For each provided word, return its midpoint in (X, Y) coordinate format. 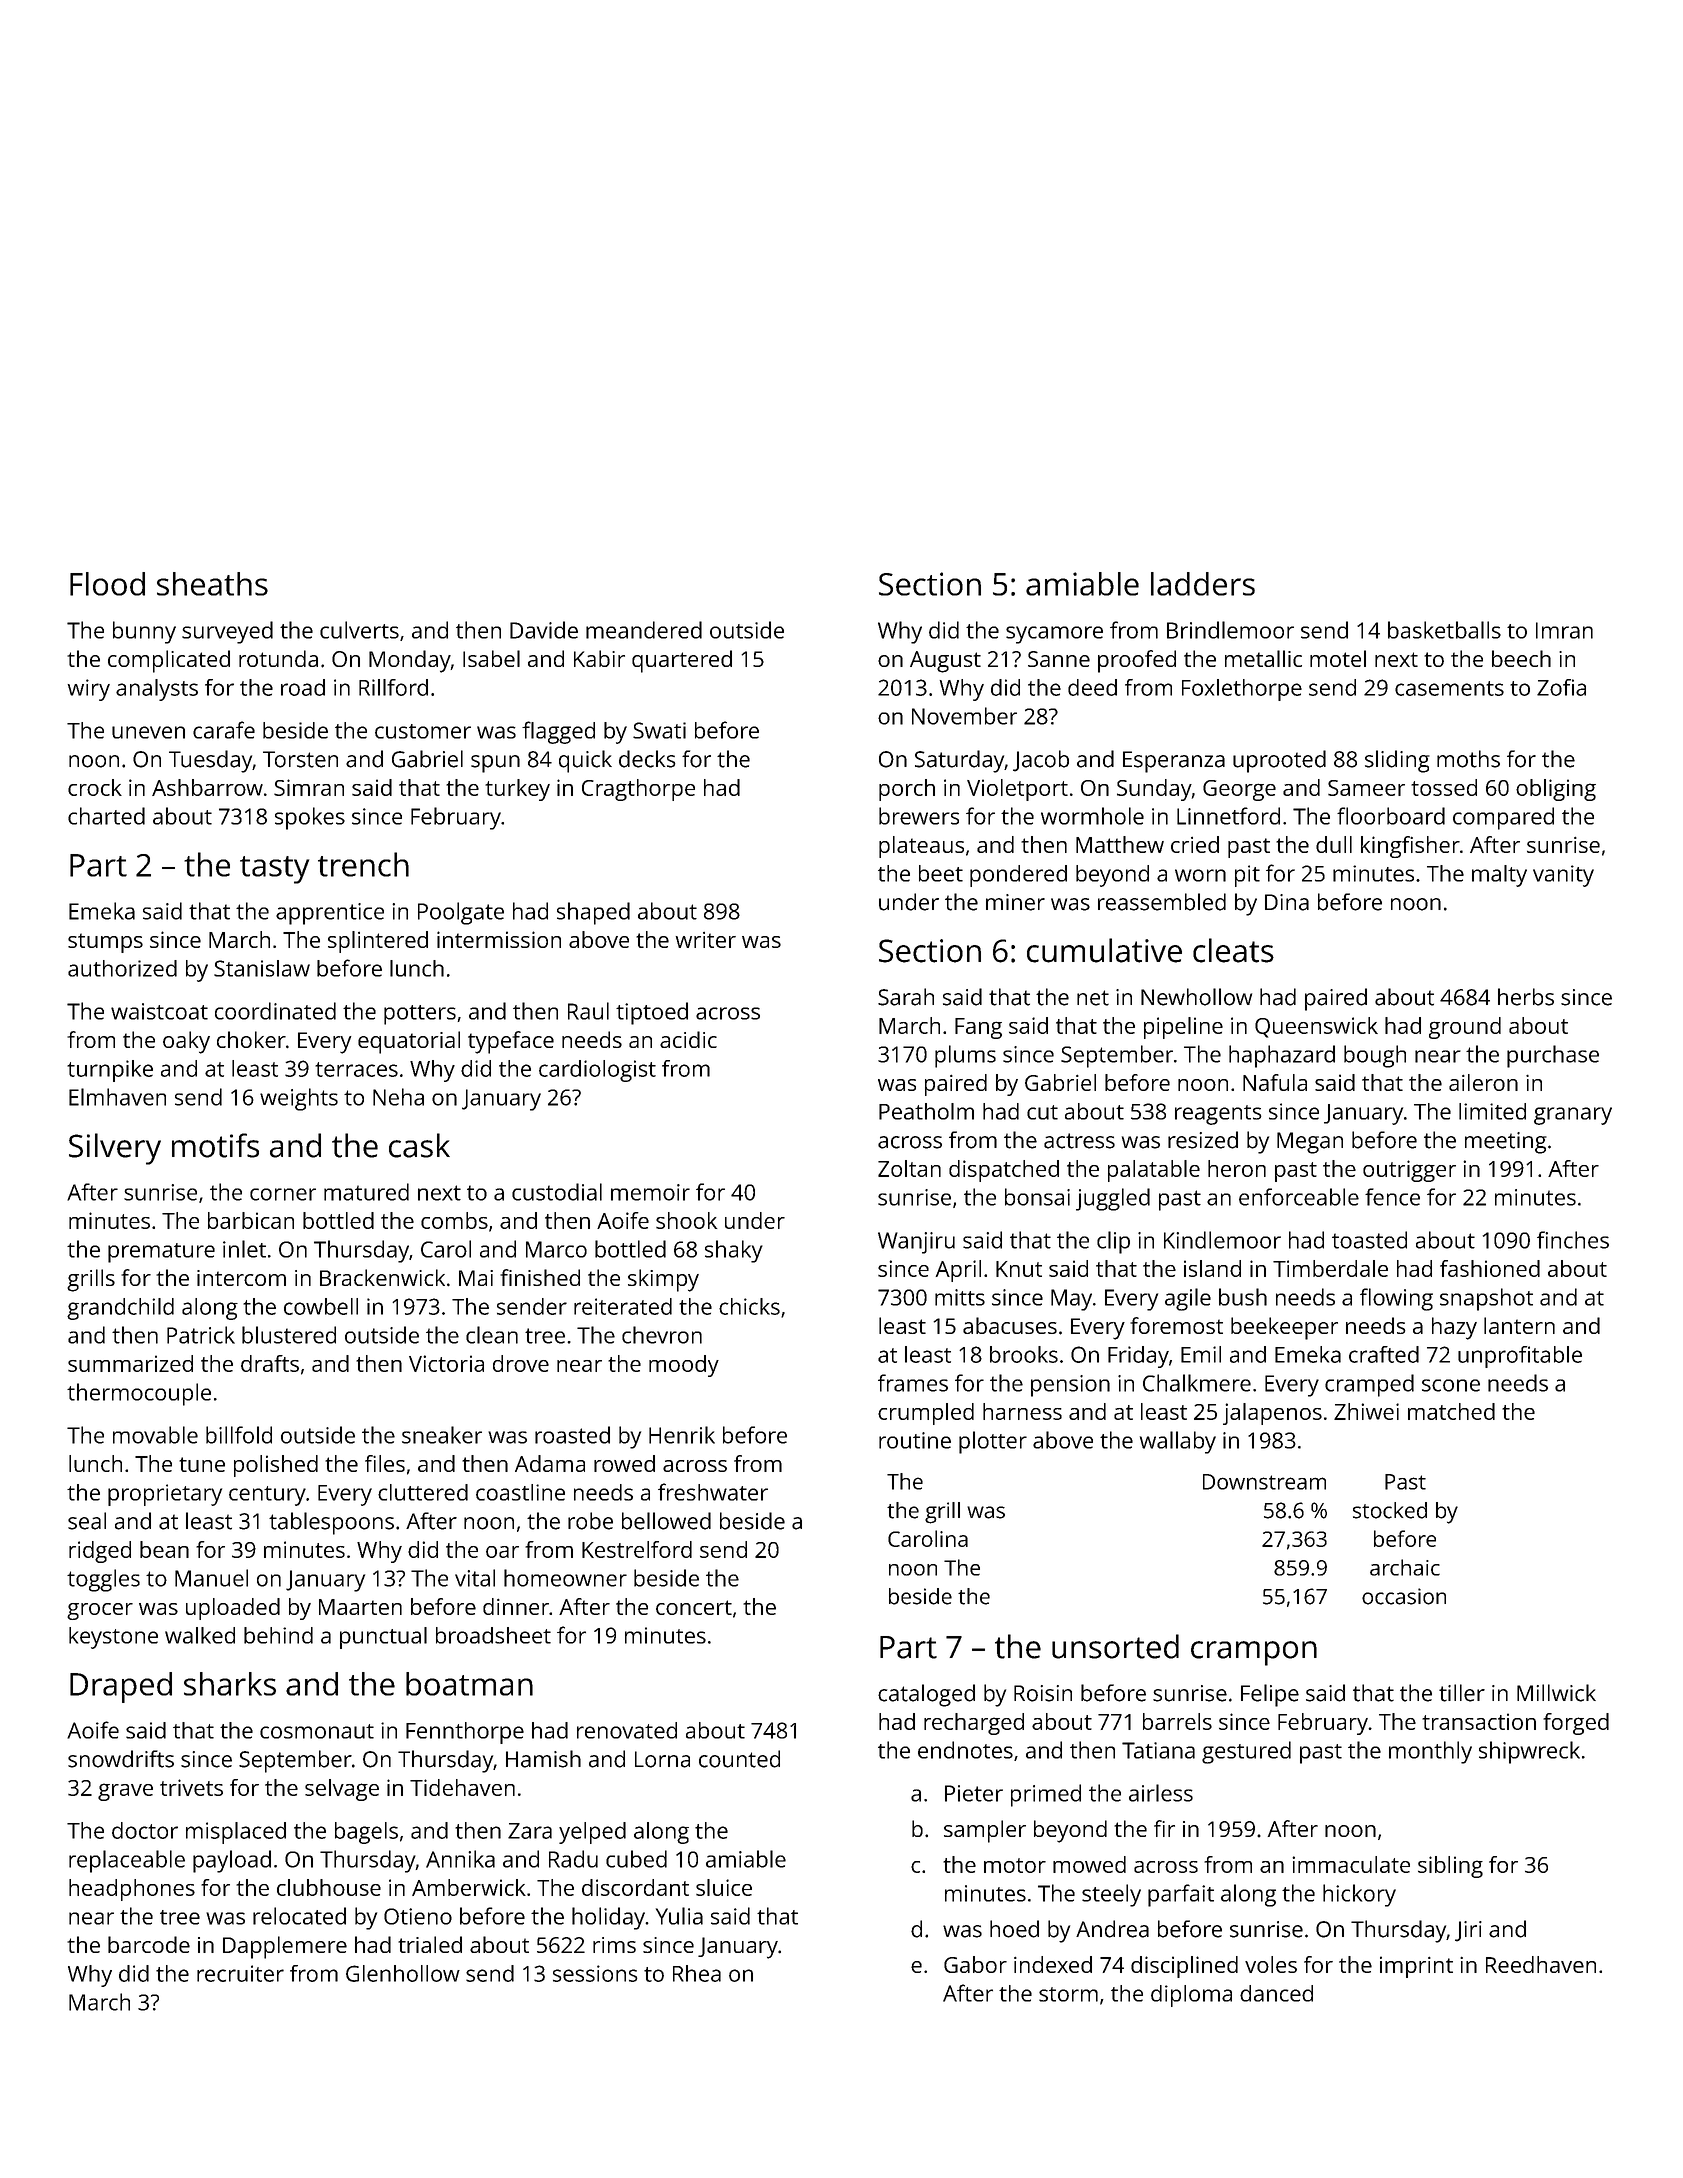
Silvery (115, 1149)
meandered (644, 630)
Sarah (906, 997)
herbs (1526, 997)
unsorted (1115, 1646)
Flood (107, 584)
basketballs (1444, 630)
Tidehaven (462, 1787)
